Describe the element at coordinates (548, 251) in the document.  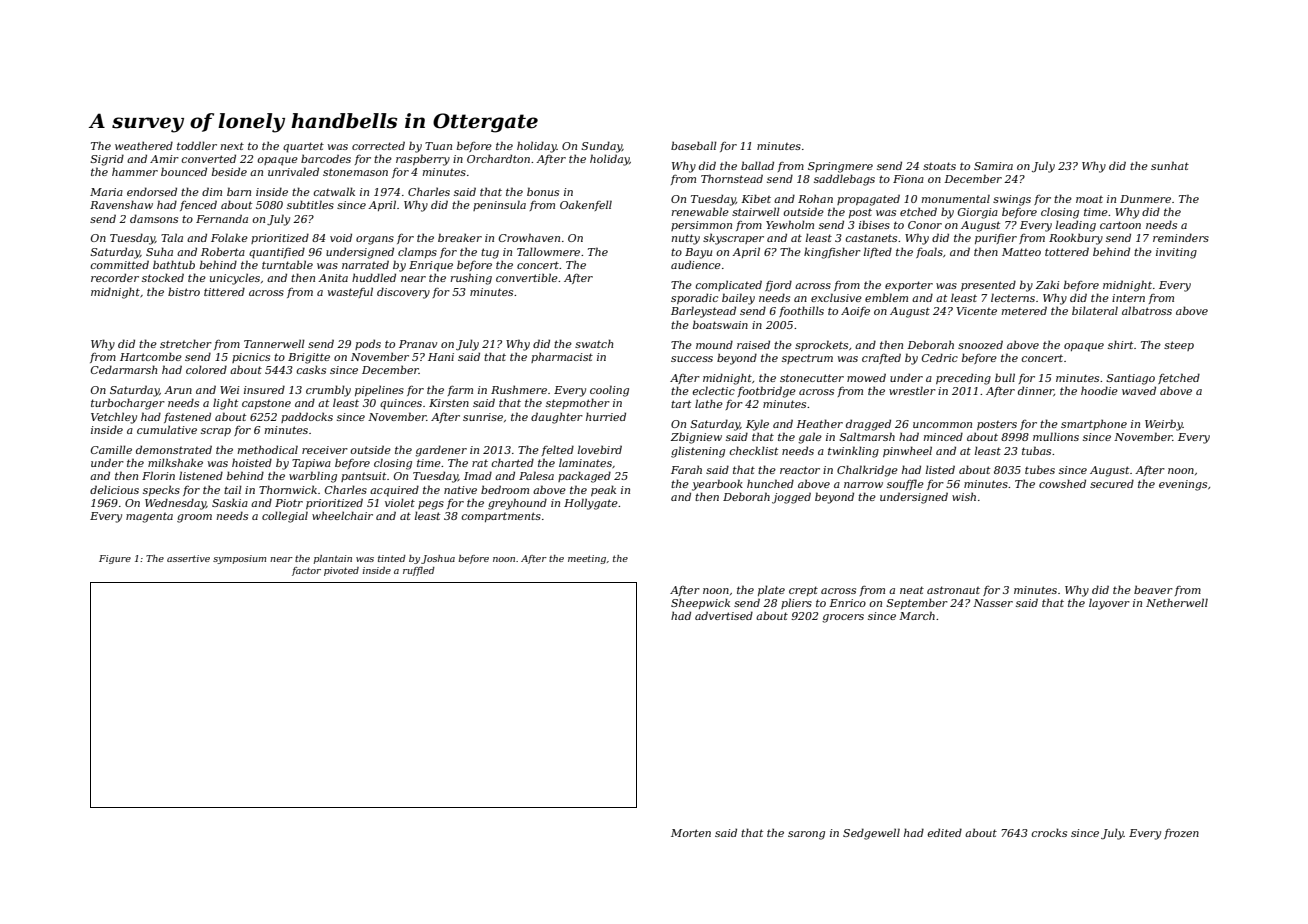
I see `Tallowmere` at that location.
